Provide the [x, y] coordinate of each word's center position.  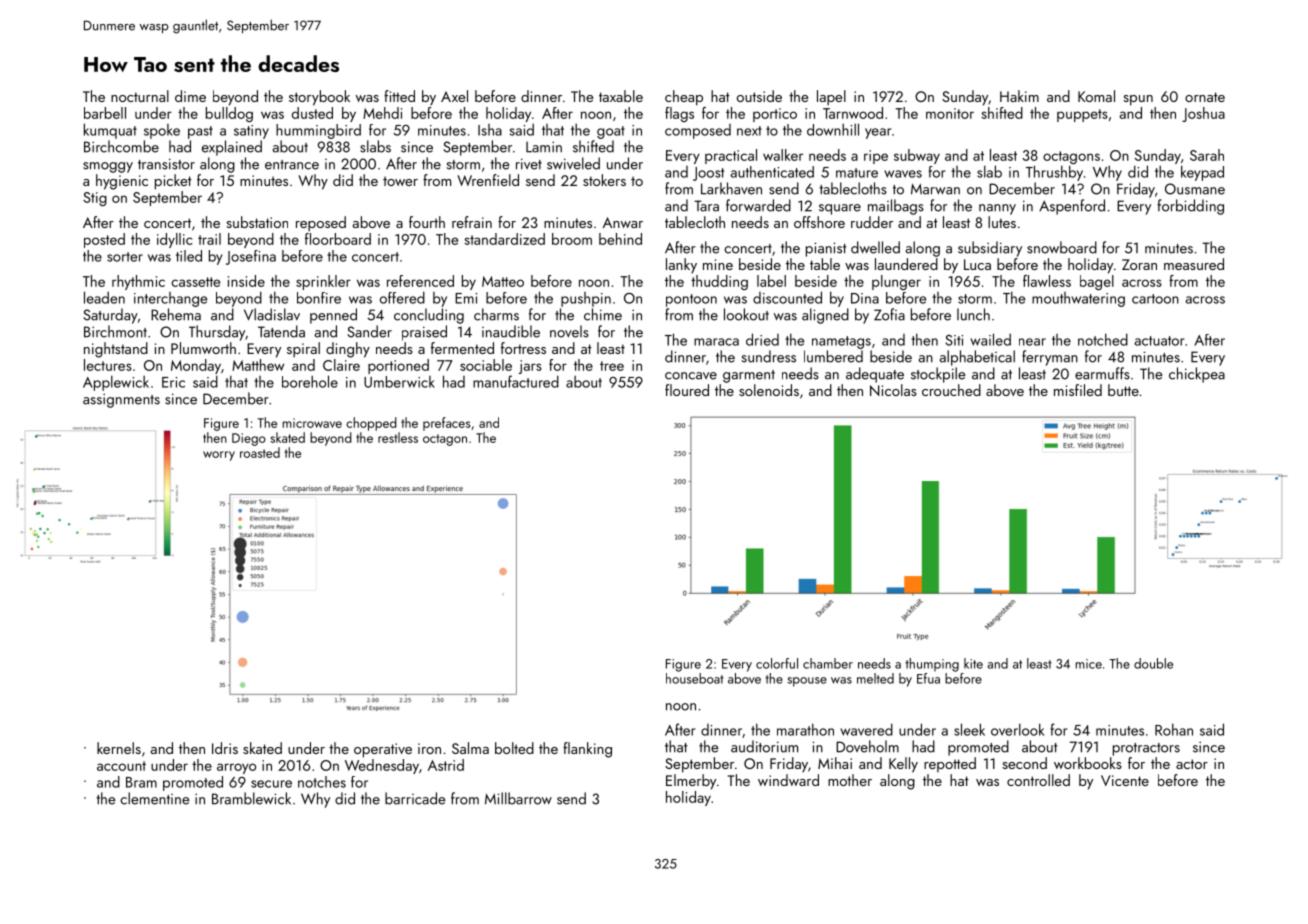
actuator [1159, 341]
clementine [154, 798]
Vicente [1125, 780]
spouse [807, 682]
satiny [251, 132]
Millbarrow [518, 798]
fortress [523, 348]
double [1153, 663]
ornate [1205, 97]
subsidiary [990, 249]
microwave [312, 423]
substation [257, 222]
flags [679, 114]
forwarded [758, 205]
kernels [119, 748]
